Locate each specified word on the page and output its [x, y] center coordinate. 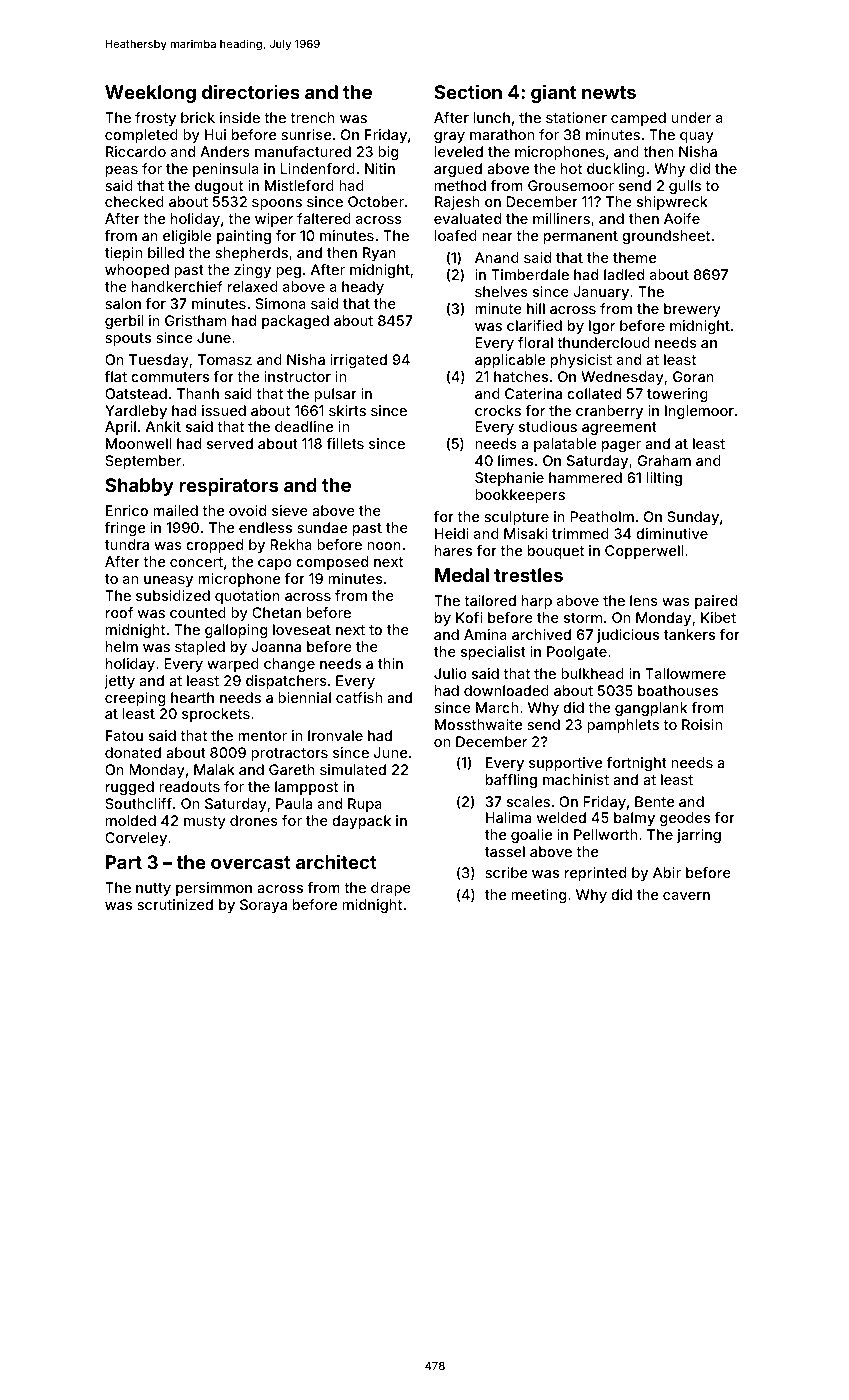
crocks [498, 410]
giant [553, 93]
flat [116, 376]
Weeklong [150, 94]
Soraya [263, 906]
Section [468, 91]
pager [621, 446]
